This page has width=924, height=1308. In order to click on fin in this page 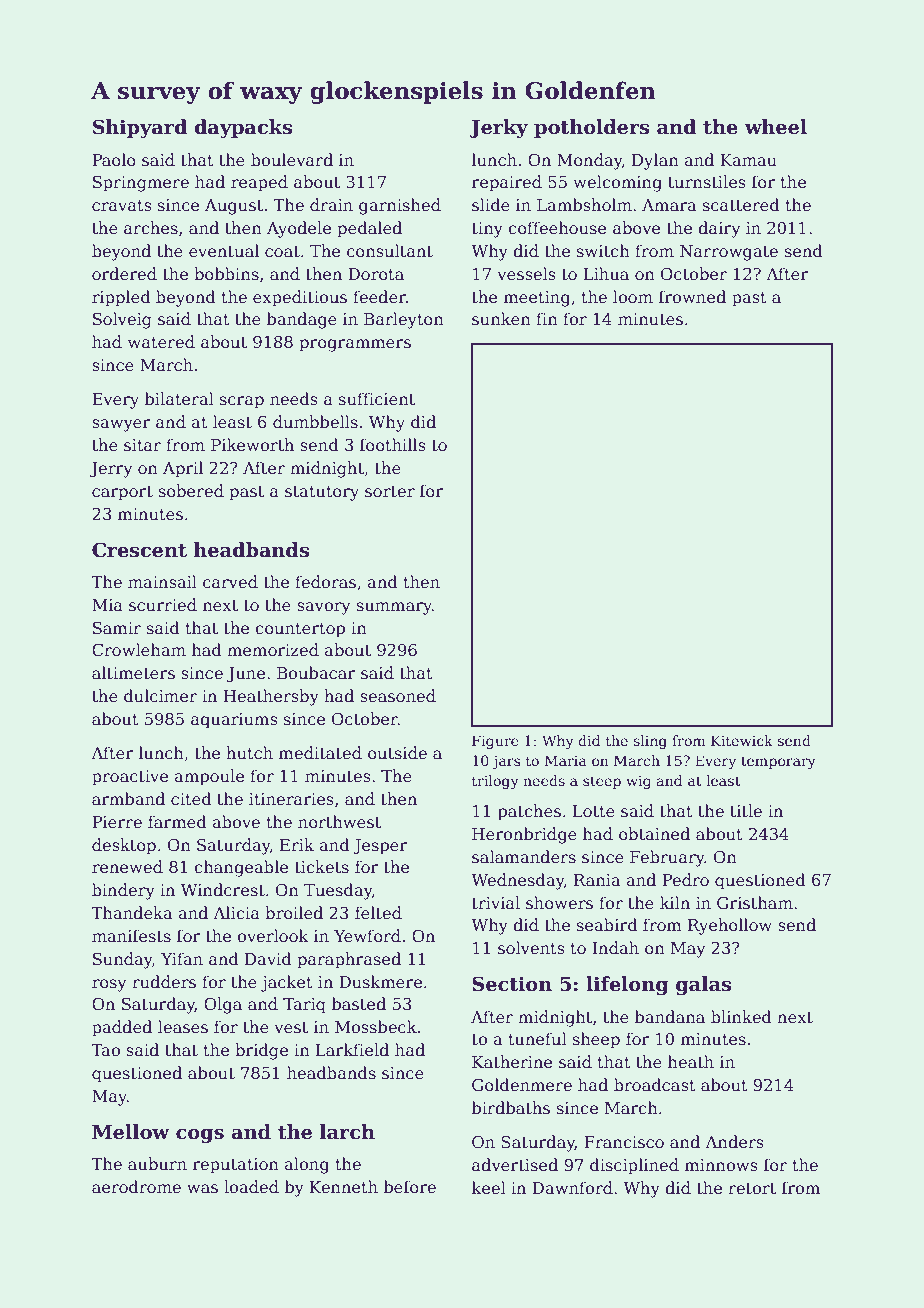, I will do `click(547, 318)`.
